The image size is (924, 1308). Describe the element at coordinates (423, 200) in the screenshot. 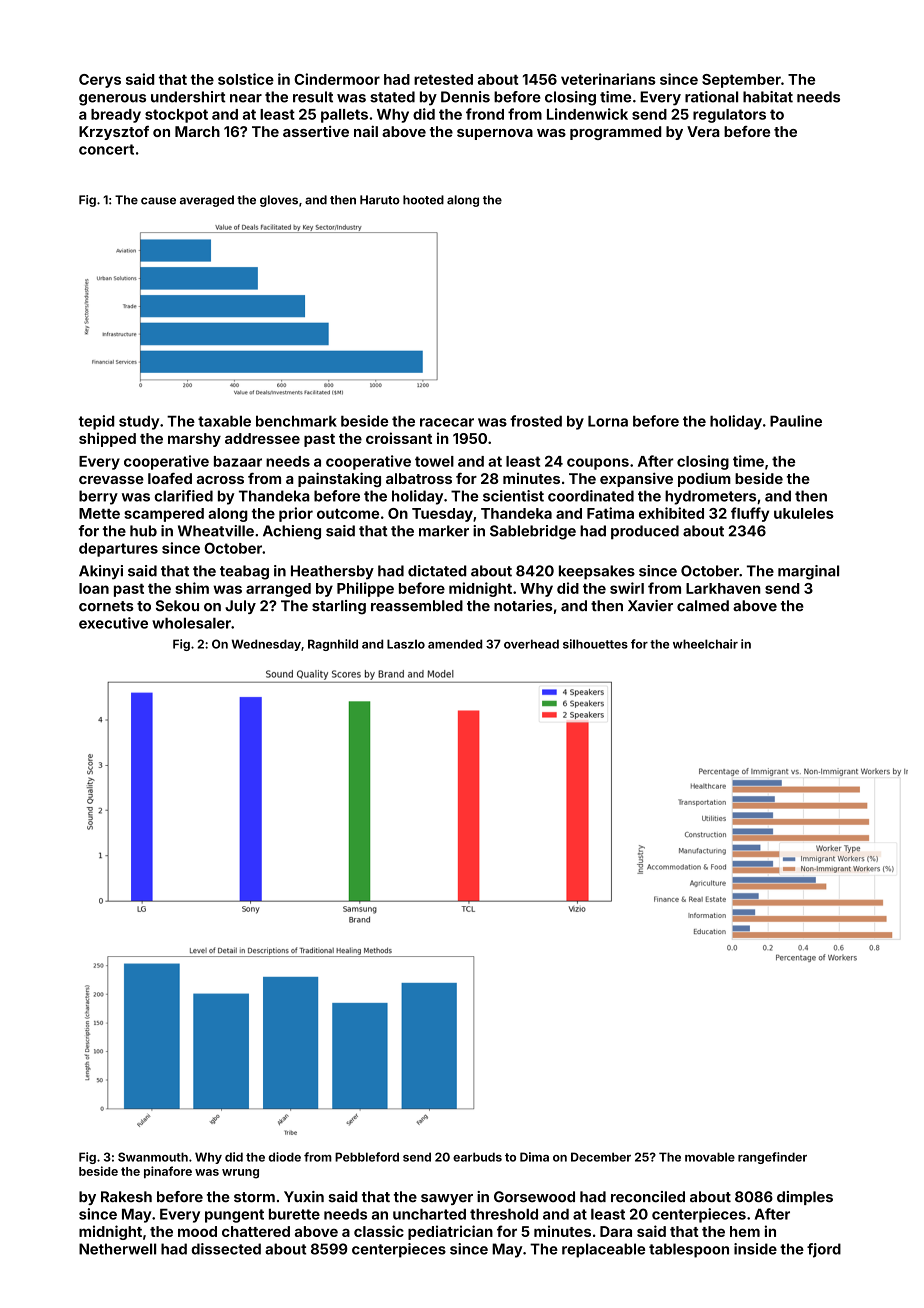

I see `hooted` at that location.
